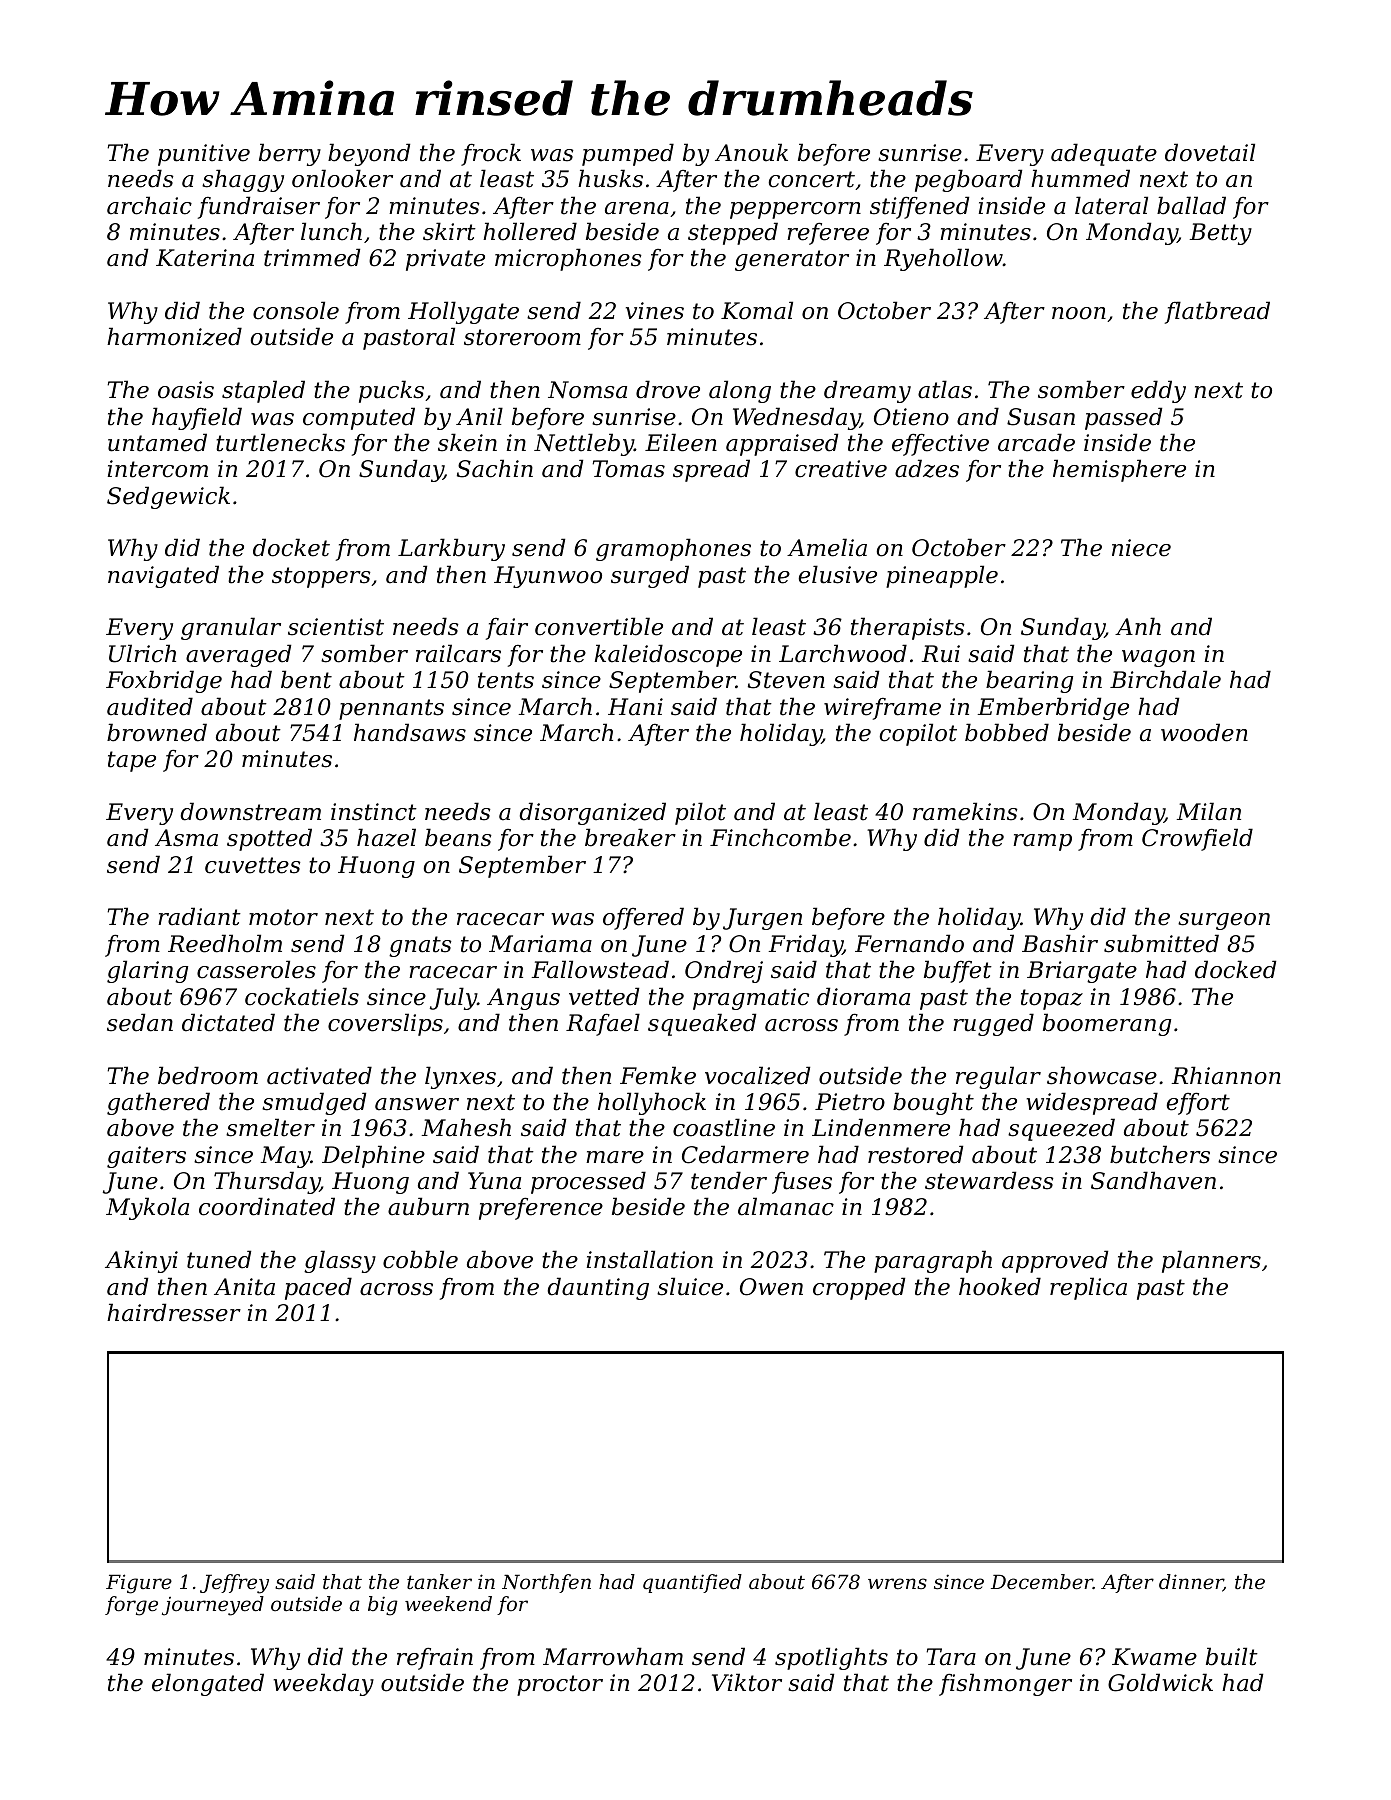  Describe the element at coordinates (1061, 1129) in the document. I see `squeezed` at that location.
